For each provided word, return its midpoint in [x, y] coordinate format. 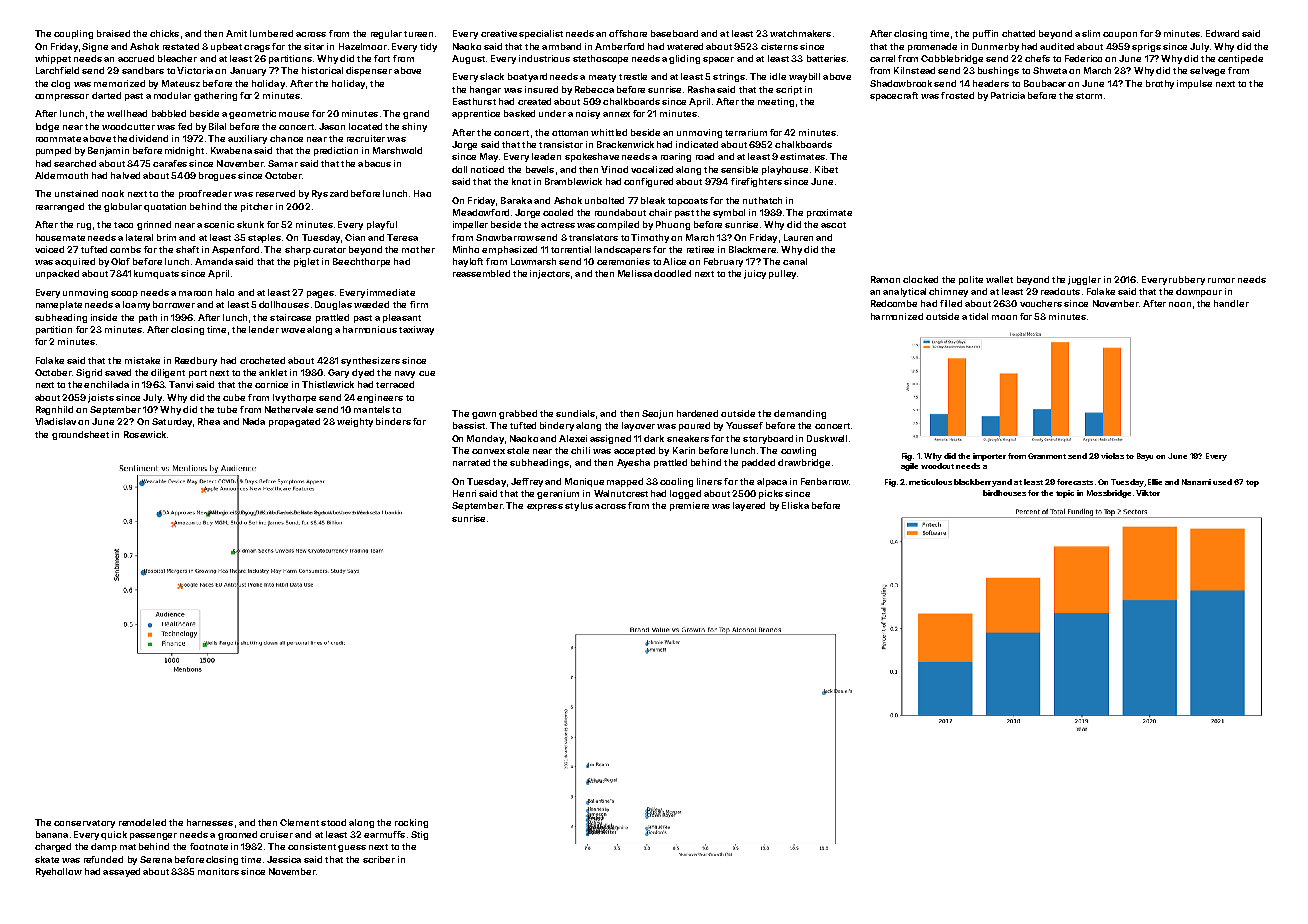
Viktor [1148, 493]
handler [1231, 303]
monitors [218, 871]
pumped [53, 151]
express [545, 507]
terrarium [746, 132]
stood [333, 822]
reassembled [481, 273]
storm [1089, 96]
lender [264, 329]
